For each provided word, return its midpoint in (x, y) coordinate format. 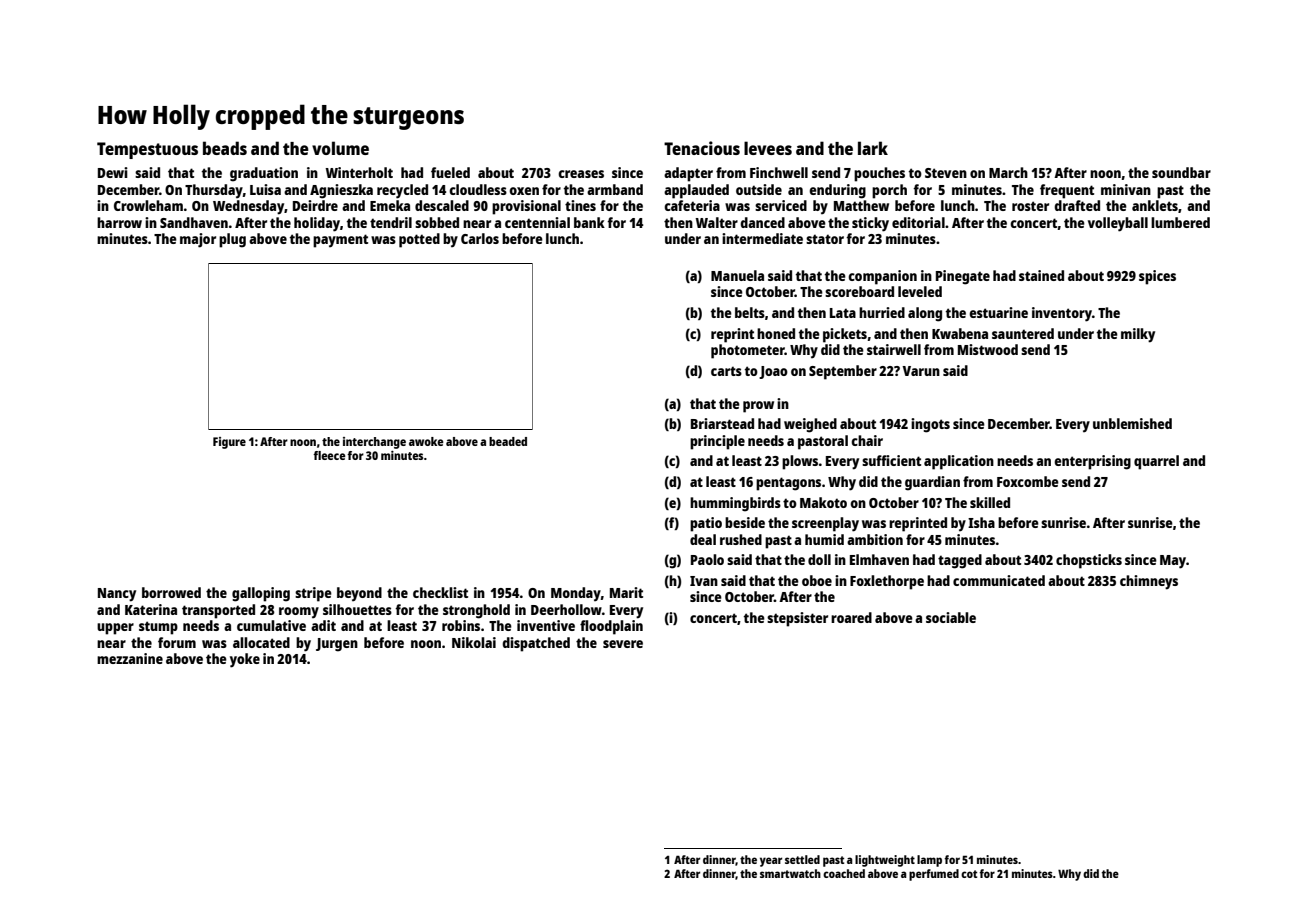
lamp (929, 861)
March (1008, 172)
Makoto (823, 502)
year (771, 862)
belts (750, 312)
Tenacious (702, 148)
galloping (261, 594)
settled (802, 859)
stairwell (894, 349)
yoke (245, 660)
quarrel (1156, 462)
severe (623, 644)
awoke (426, 441)
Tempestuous (147, 150)
